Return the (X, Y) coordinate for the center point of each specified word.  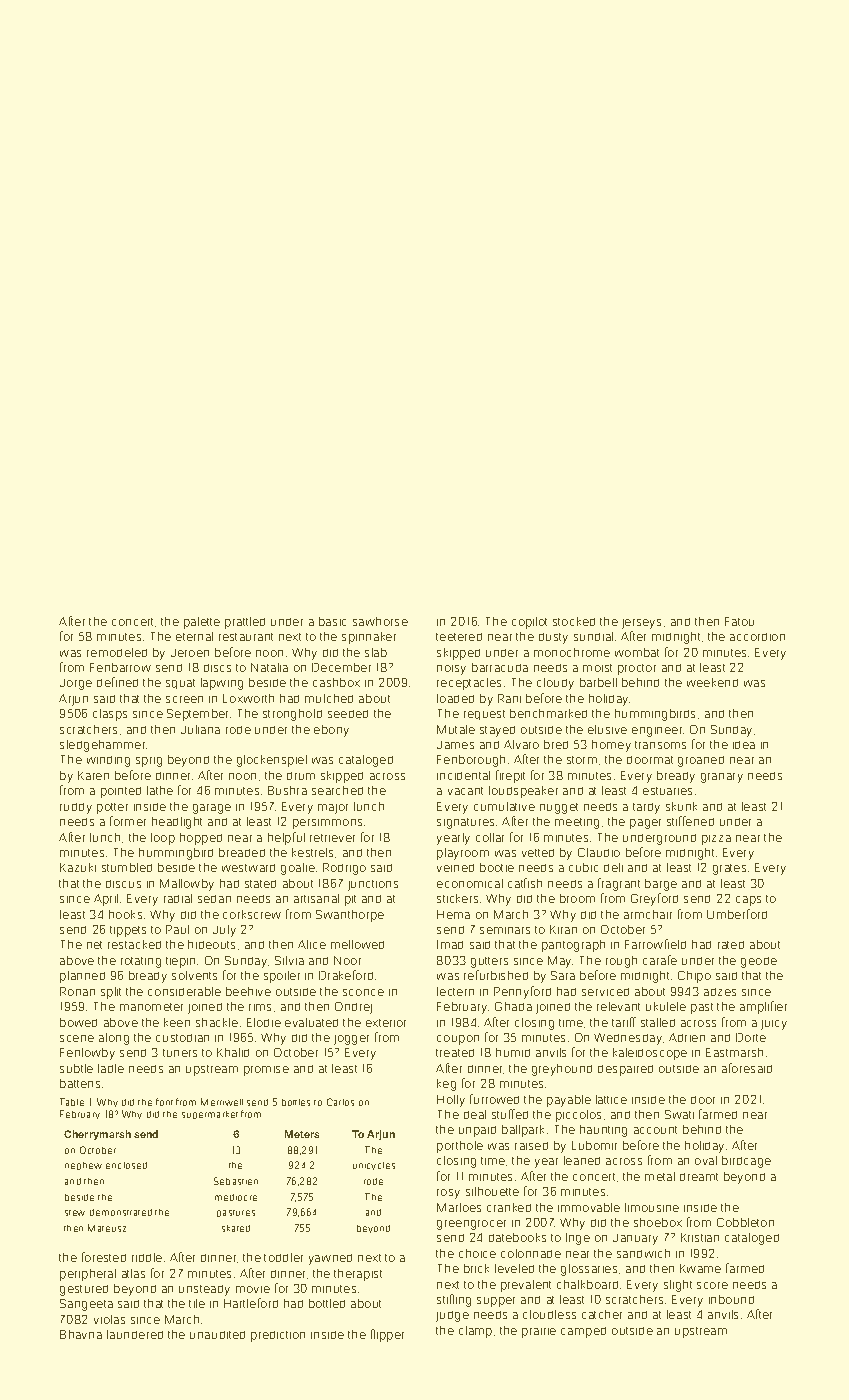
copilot (529, 623)
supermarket (210, 1115)
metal (660, 1176)
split (111, 993)
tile (197, 1303)
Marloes (459, 1207)
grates (729, 869)
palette (202, 623)
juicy (774, 1025)
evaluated (311, 1022)
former (128, 821)
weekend (712, 682)
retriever (332, 838)
